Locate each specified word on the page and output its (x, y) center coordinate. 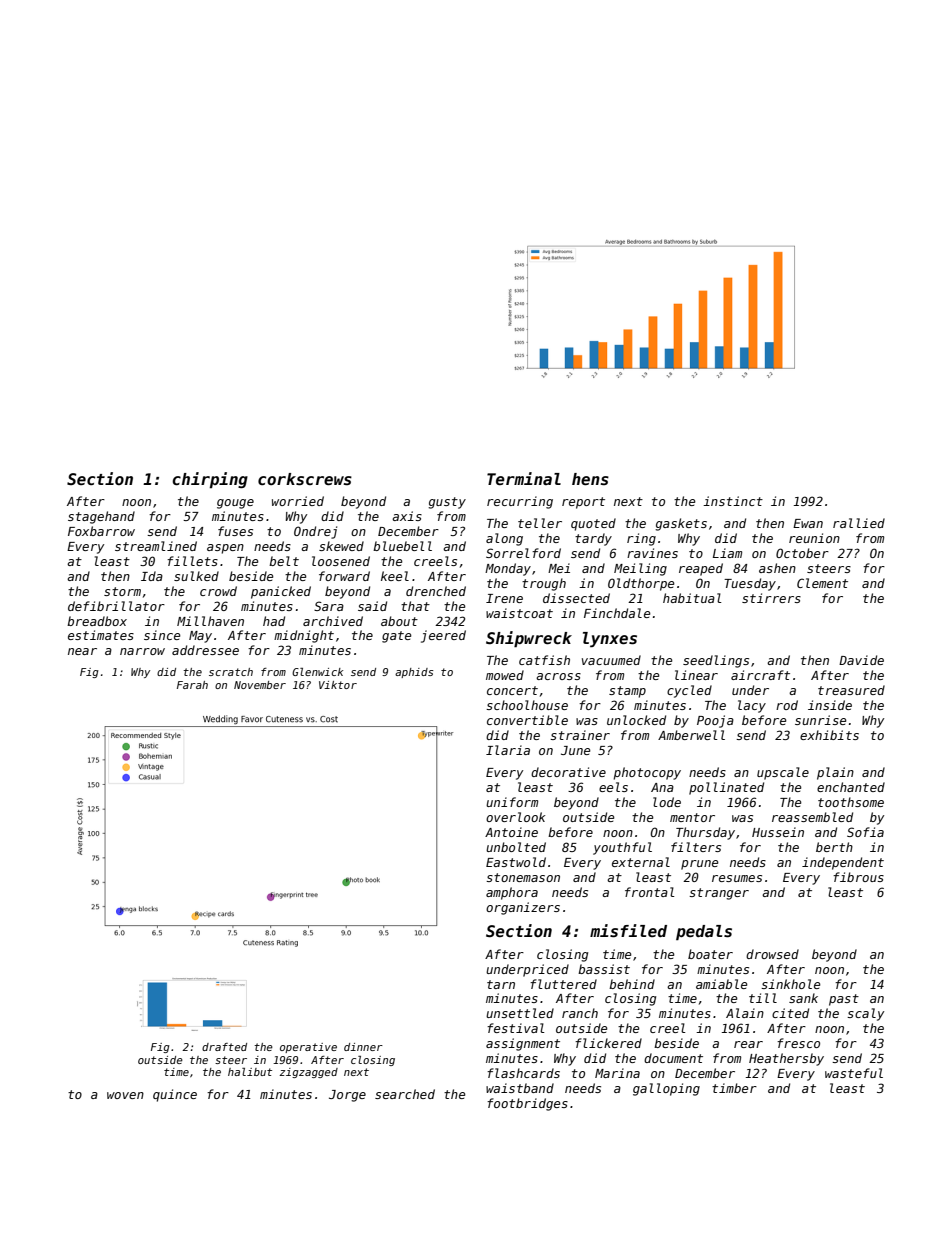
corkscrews (305, 479)
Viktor (338, 685)
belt (284, 561)
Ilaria (508, 750)
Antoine (511, 832)
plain (835, 773)
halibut (250, 1072)
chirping (210, 480)
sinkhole (791, 984)
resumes (737, 878)
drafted (224, 1047)
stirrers (771, 598)
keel (395, 576)
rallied (859, 523)
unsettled (520, 1013)
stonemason (523, 877)
